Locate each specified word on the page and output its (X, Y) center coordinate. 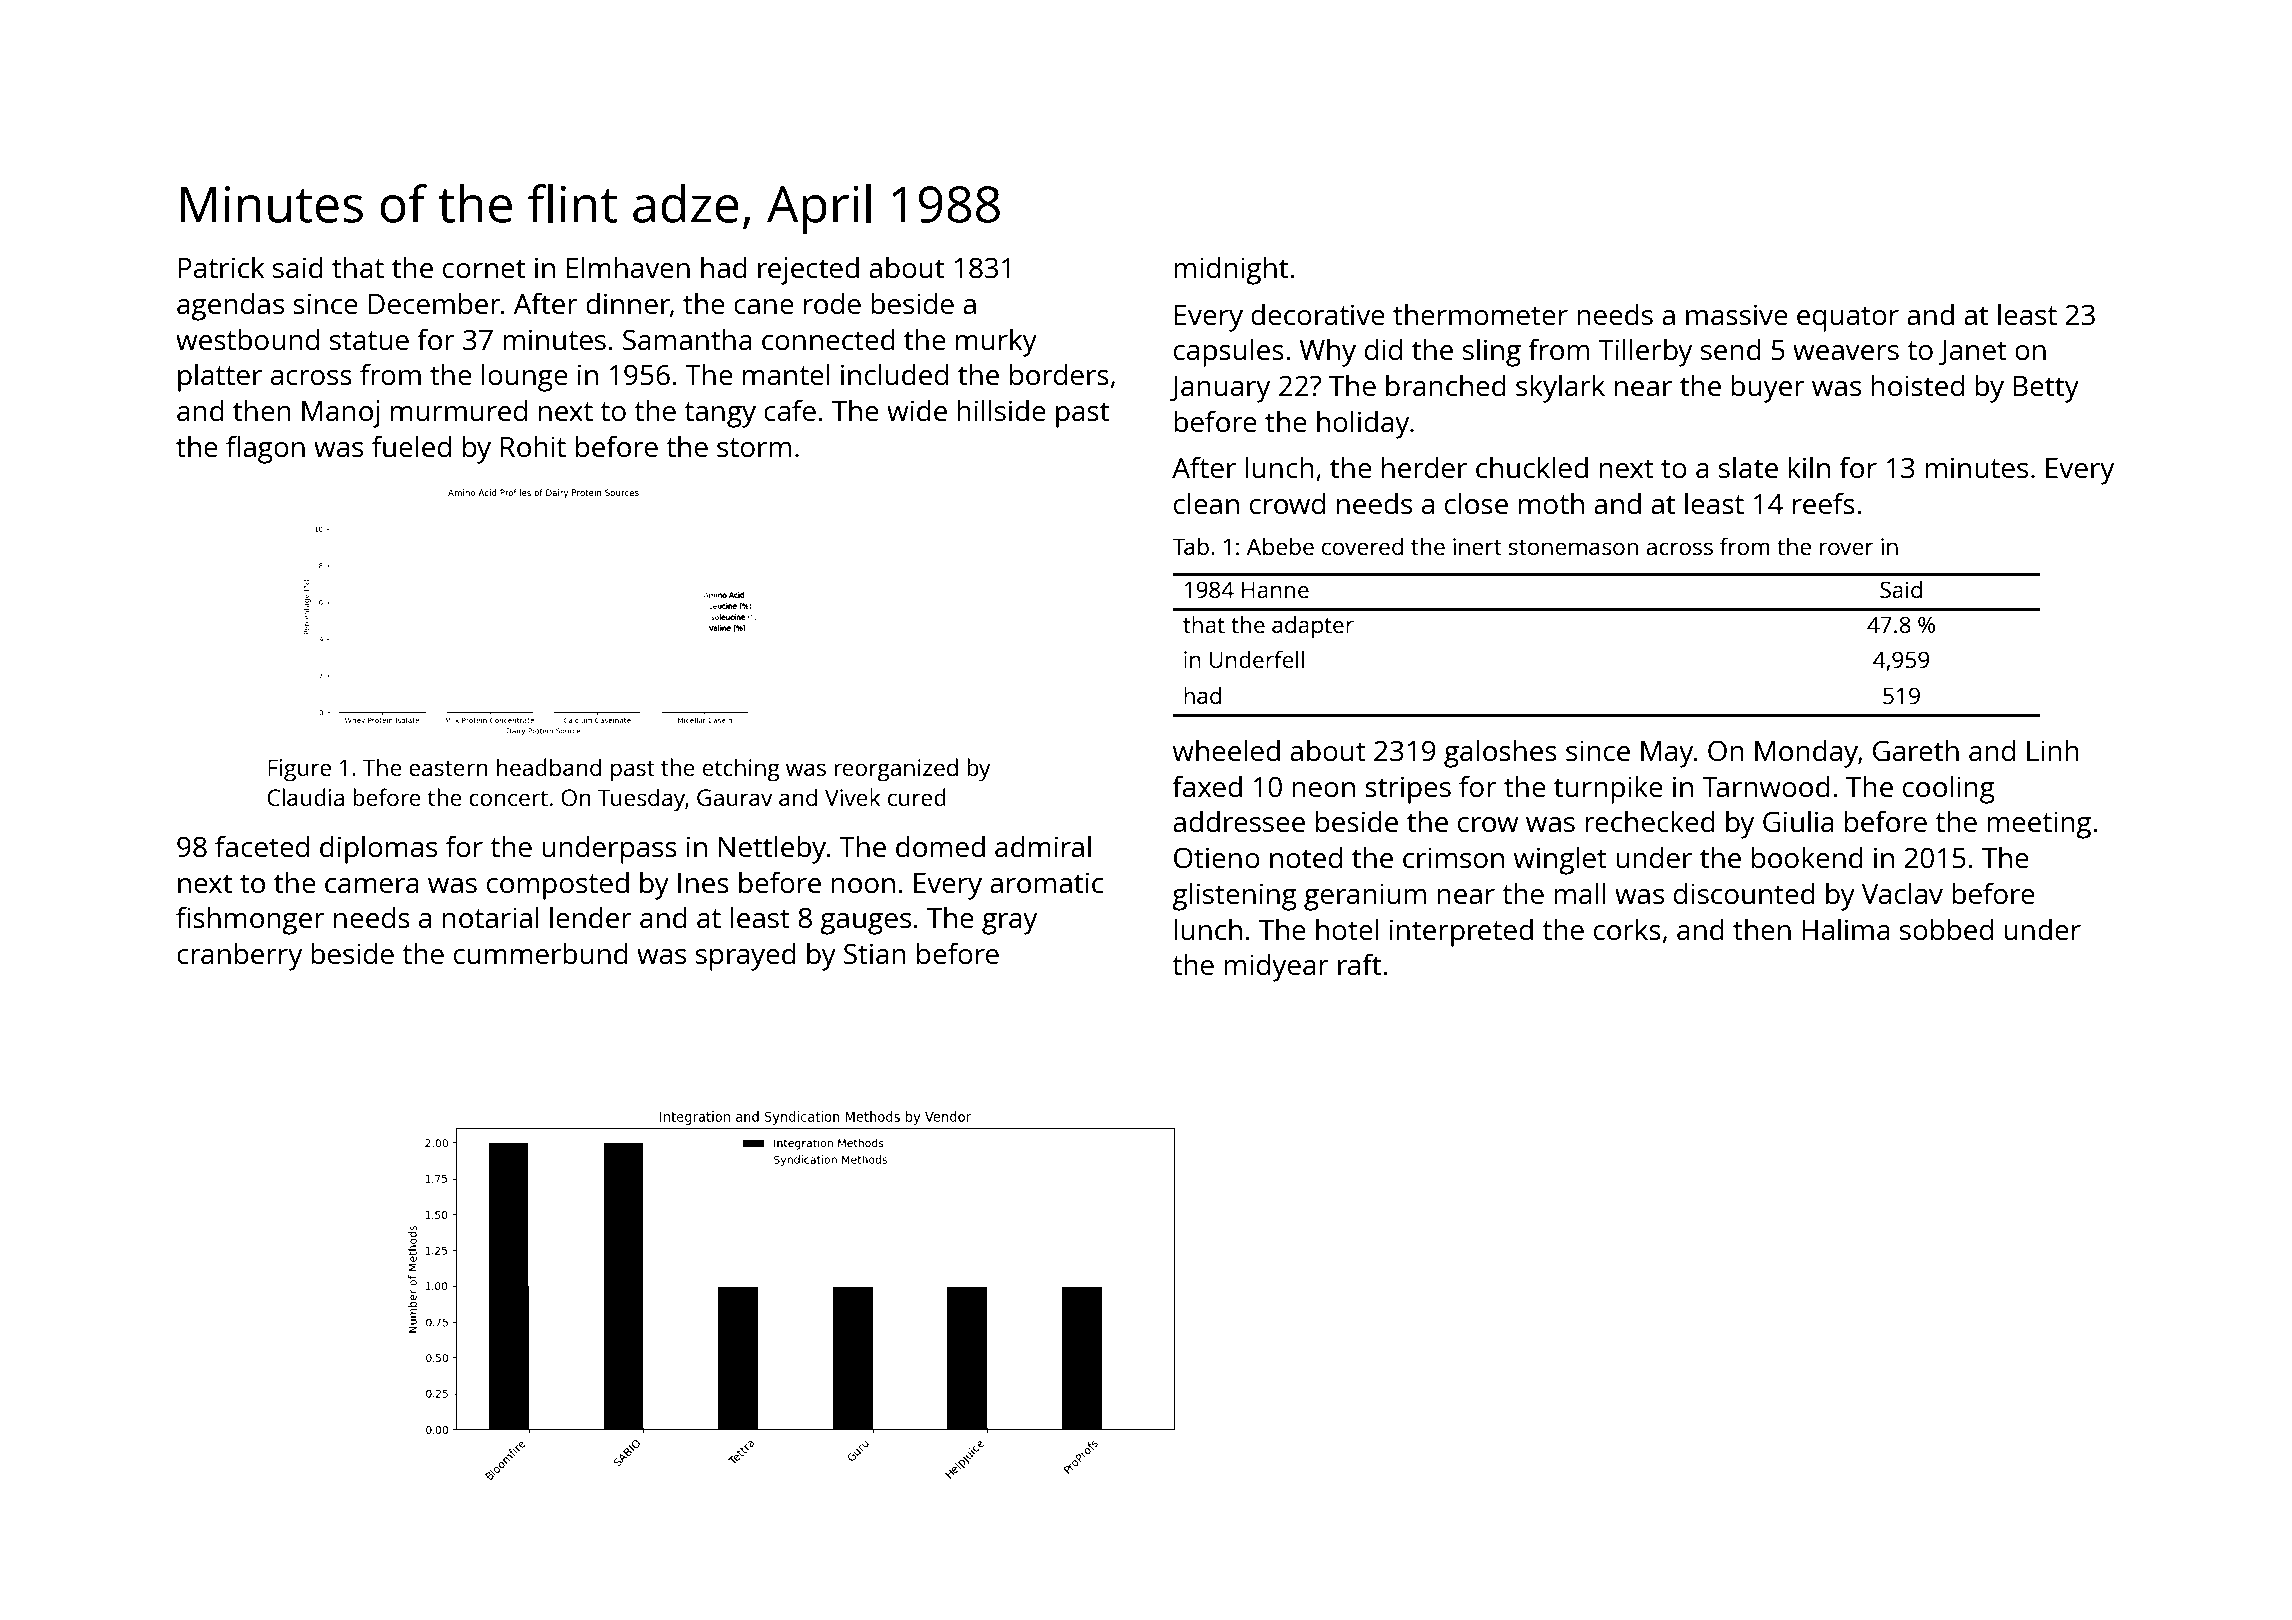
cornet (484, 268)
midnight (1231, 270)
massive (1737, 314)
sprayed (746, 956)
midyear (1276, 967)
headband (549, 767)
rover (1847, 548)
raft (1359, 964)
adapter (1313, 627)
